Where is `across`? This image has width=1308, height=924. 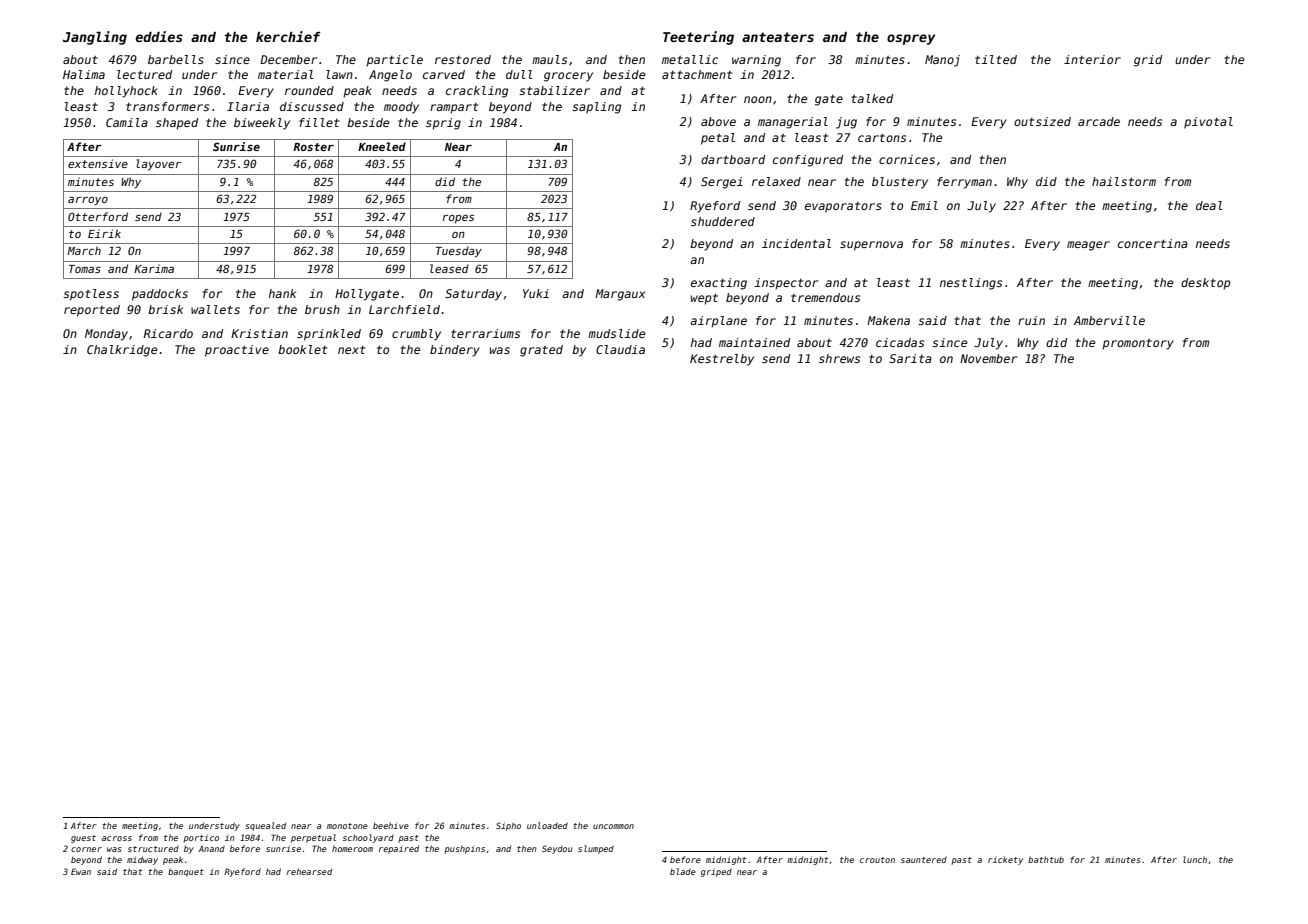 across is located at coordinates (117, 838).
